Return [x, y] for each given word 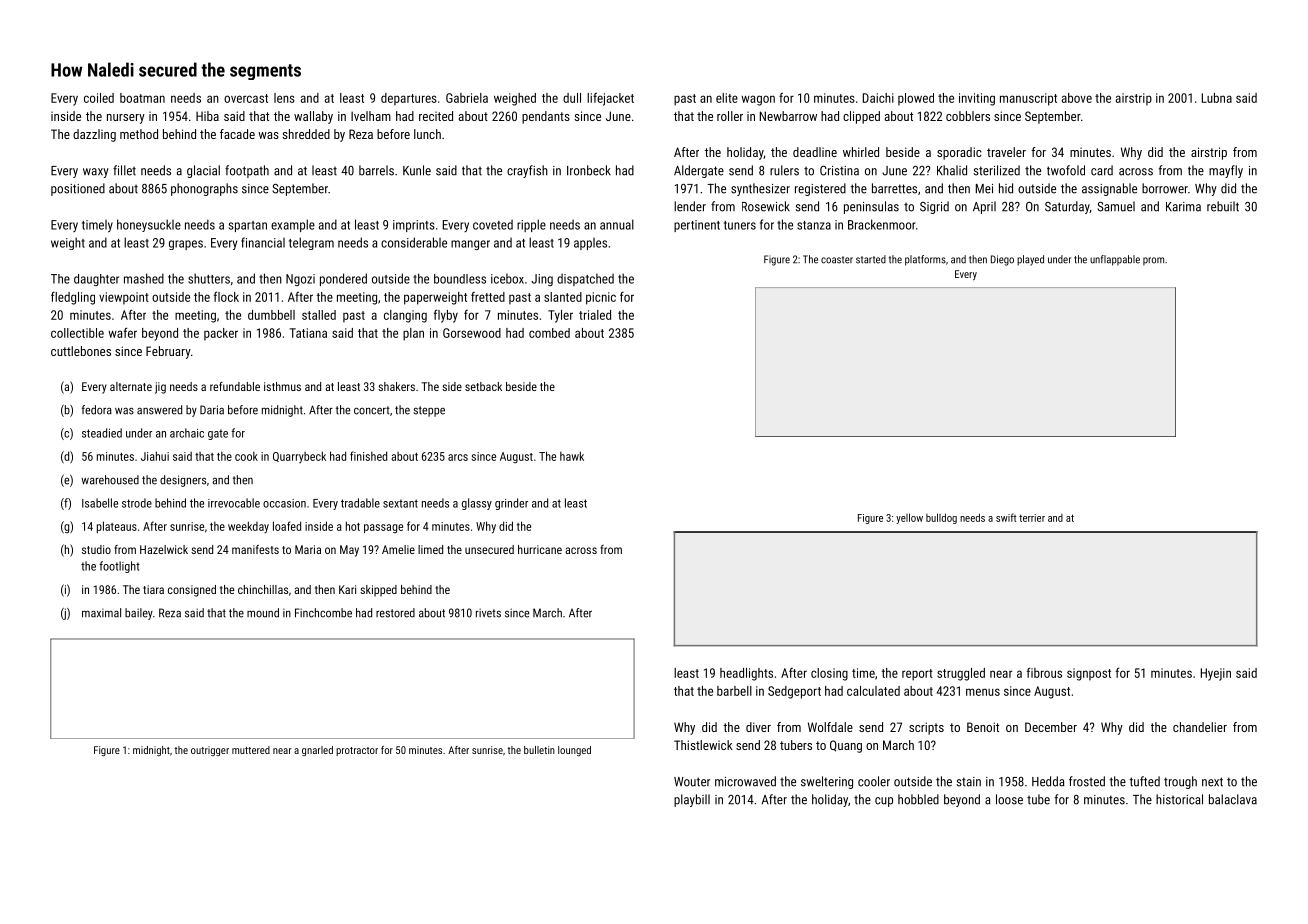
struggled [961, 674]
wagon [758, 100]
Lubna [1217, 98]
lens [284, 98]
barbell [734, 691]
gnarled [317, 751]
